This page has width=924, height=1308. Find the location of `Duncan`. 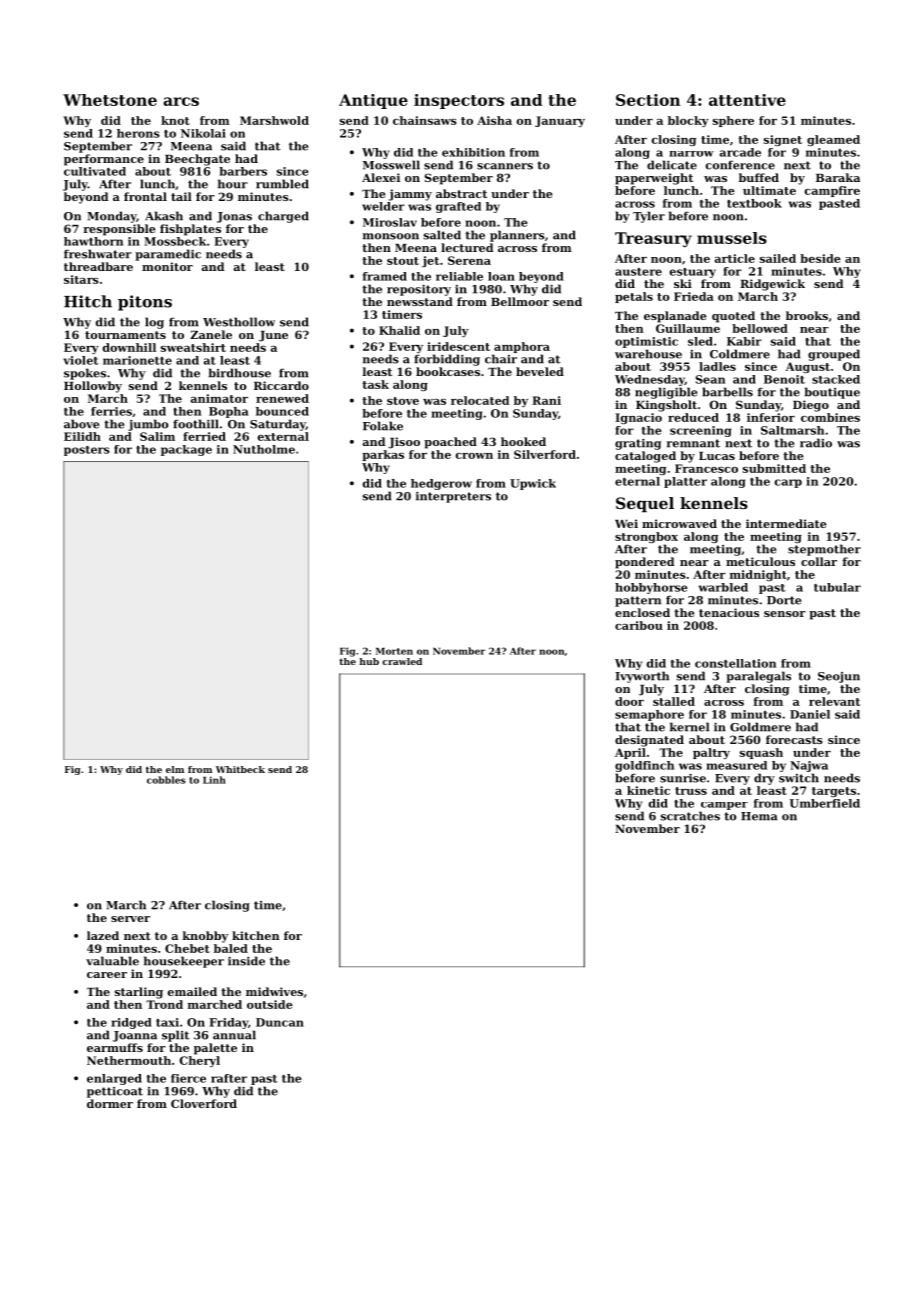

Duncan is located at coordinates (280, 1022).
